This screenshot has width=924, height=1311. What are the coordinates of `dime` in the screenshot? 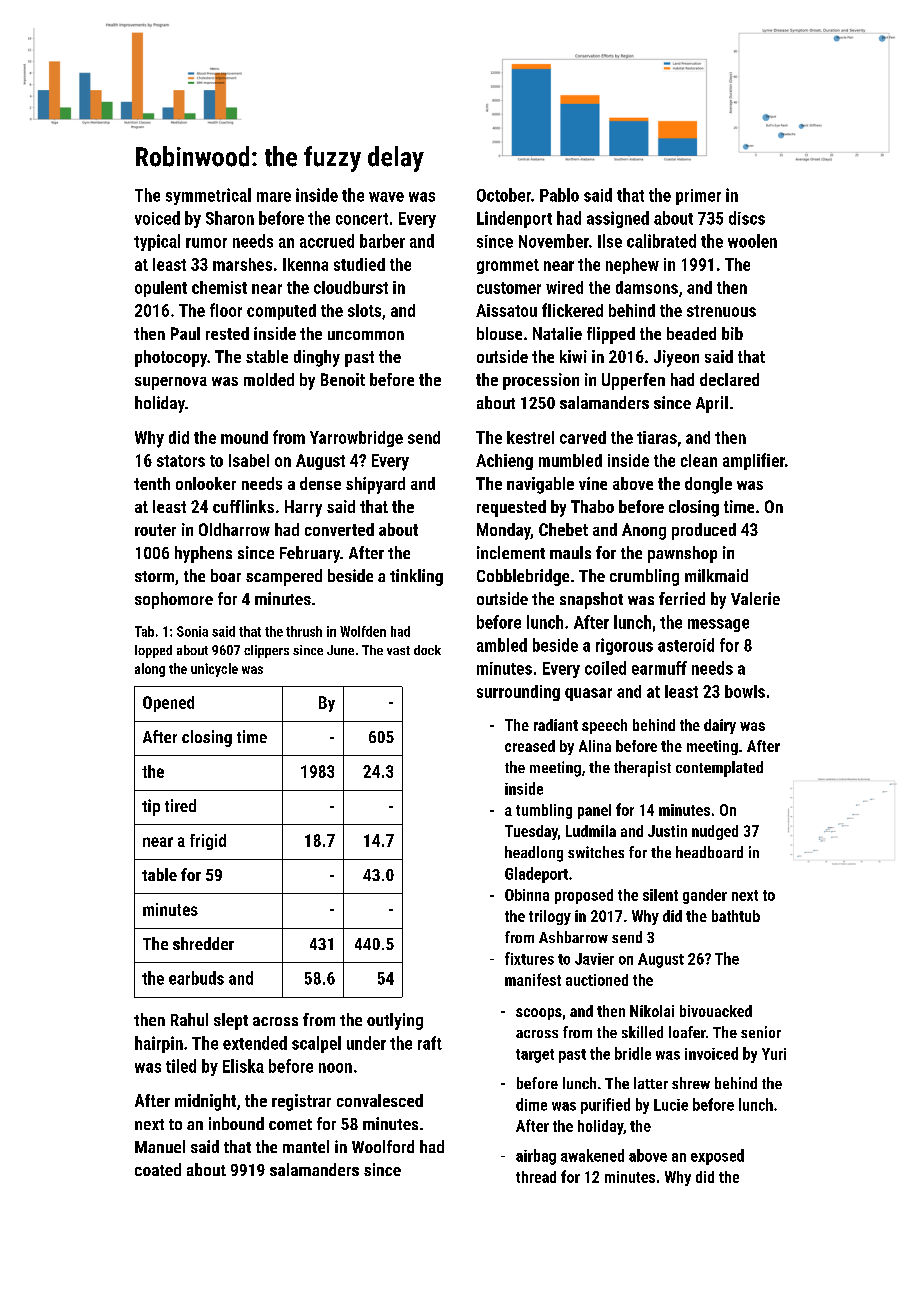 It's located at (531, 1104).
